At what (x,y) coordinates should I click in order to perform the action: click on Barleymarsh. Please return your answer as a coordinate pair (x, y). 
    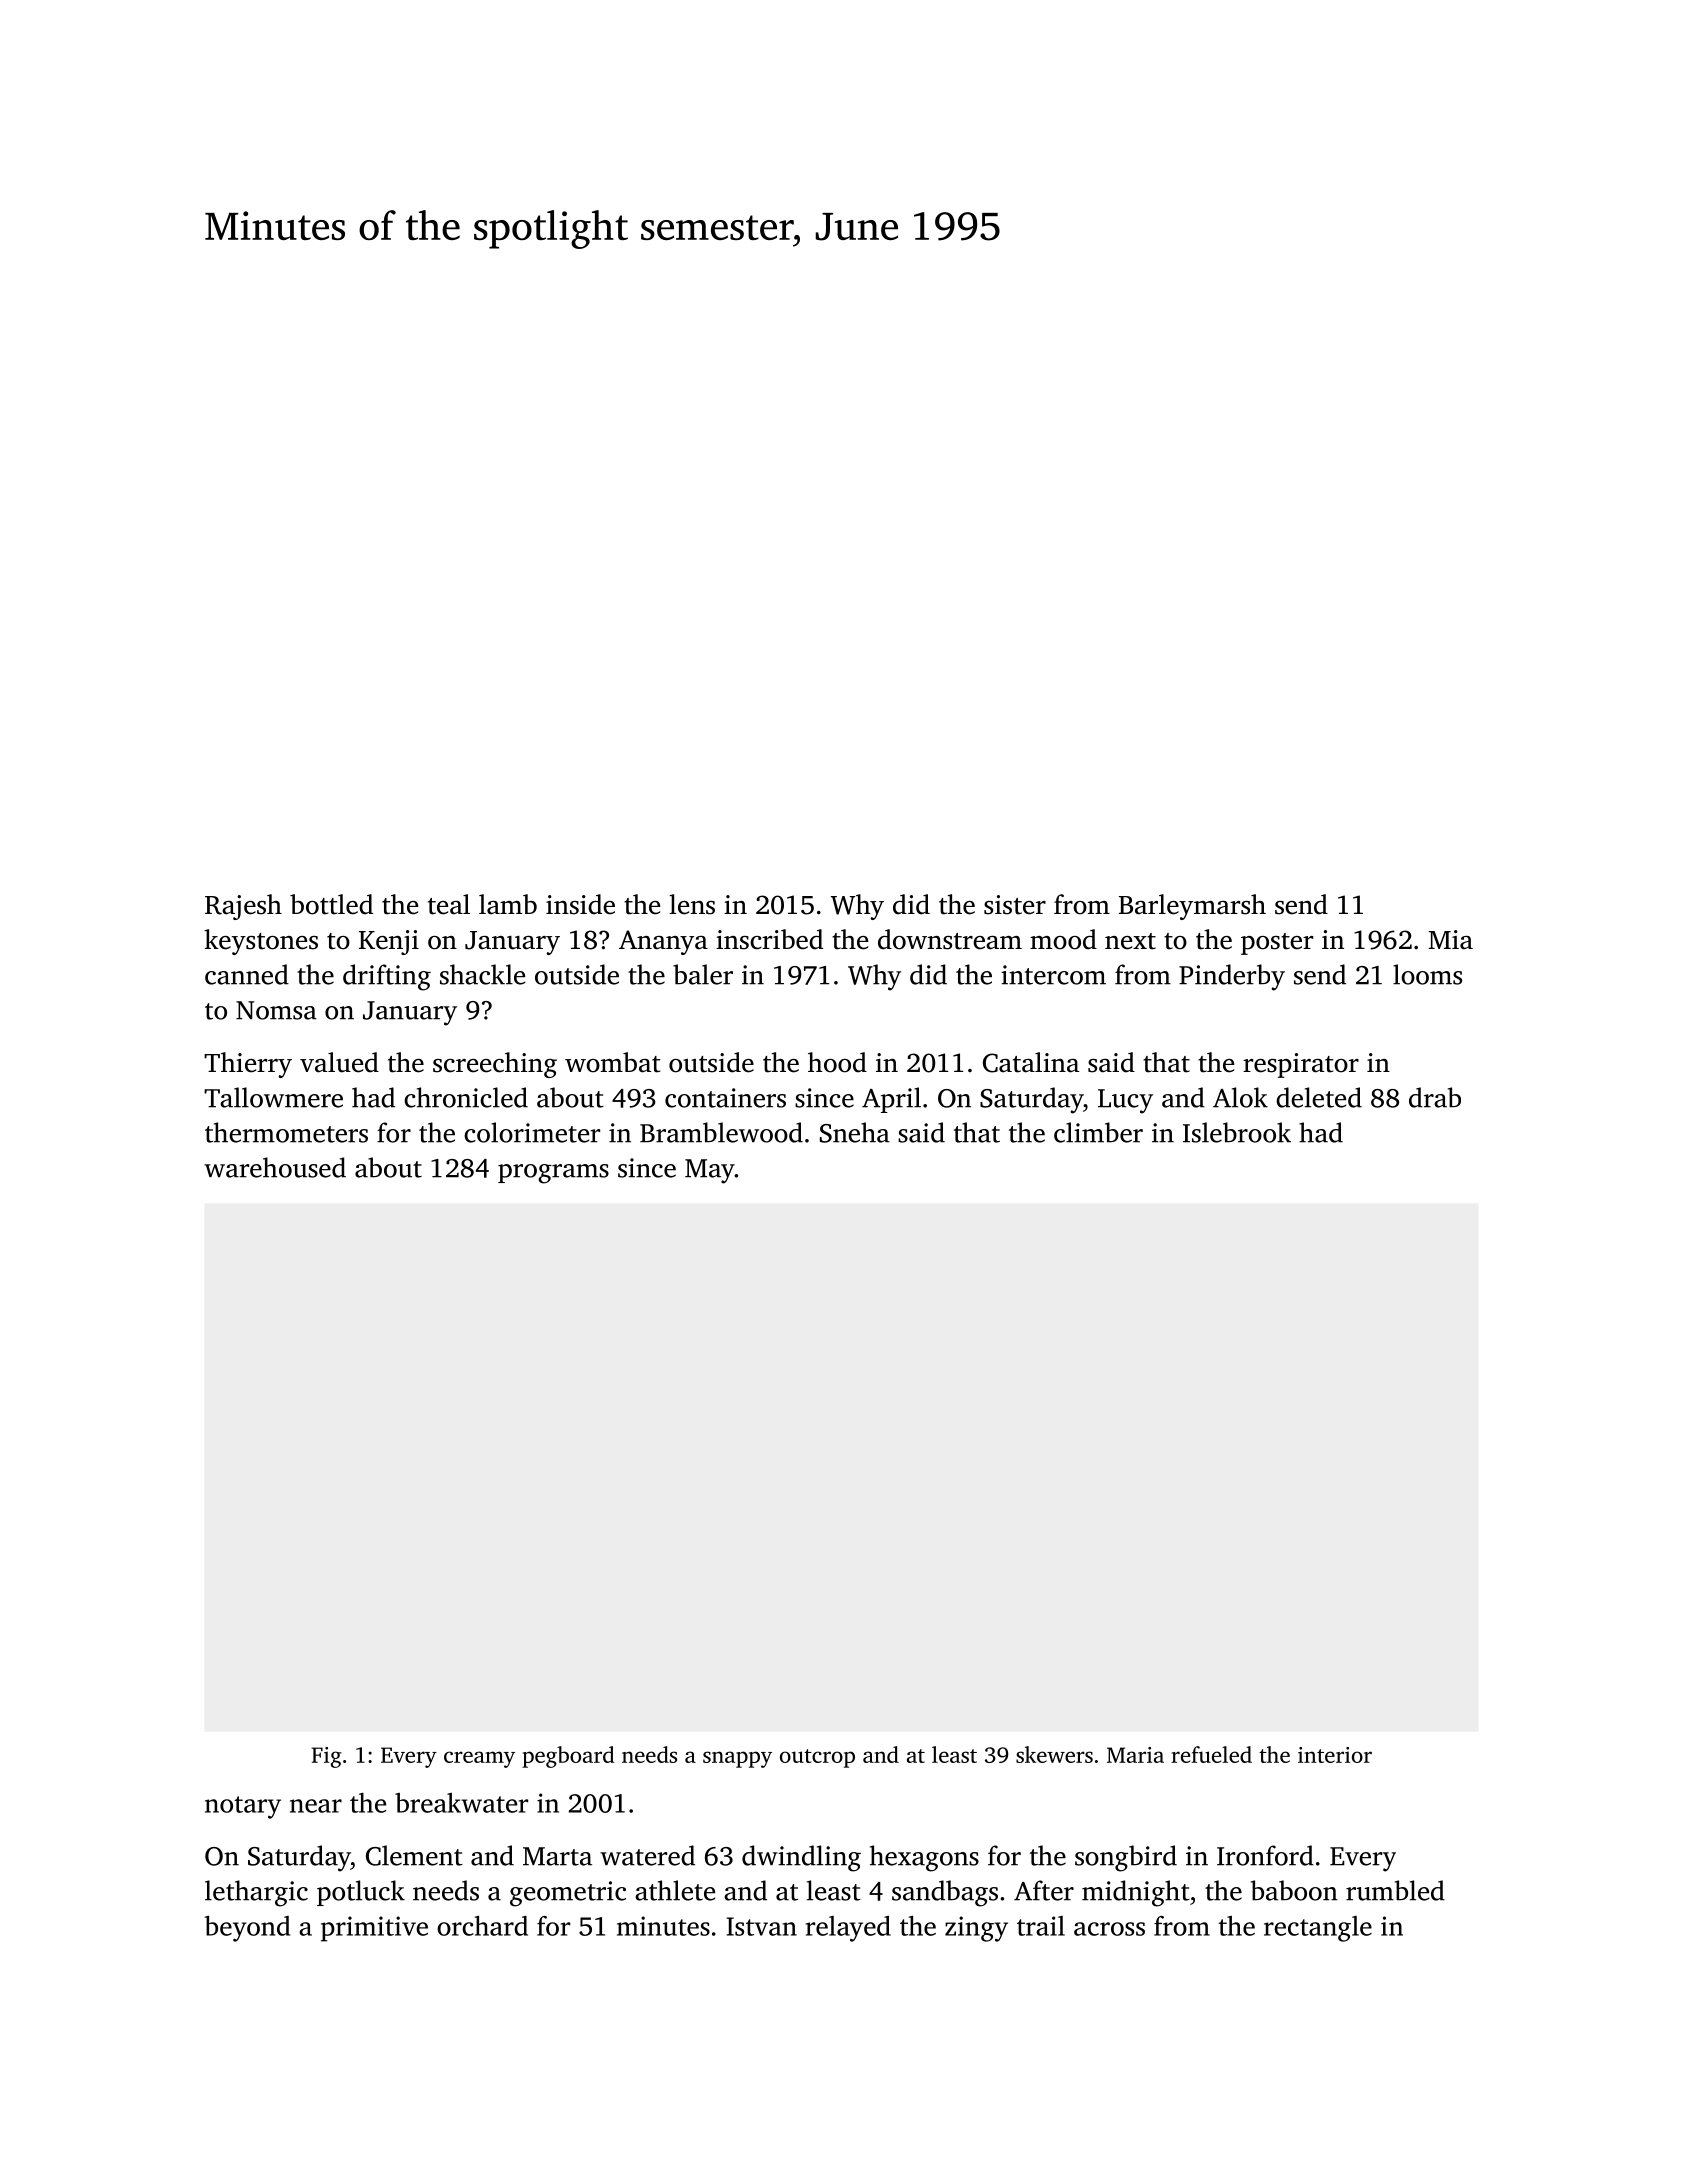
    Looking at the image, I should click on (1192, 907).
